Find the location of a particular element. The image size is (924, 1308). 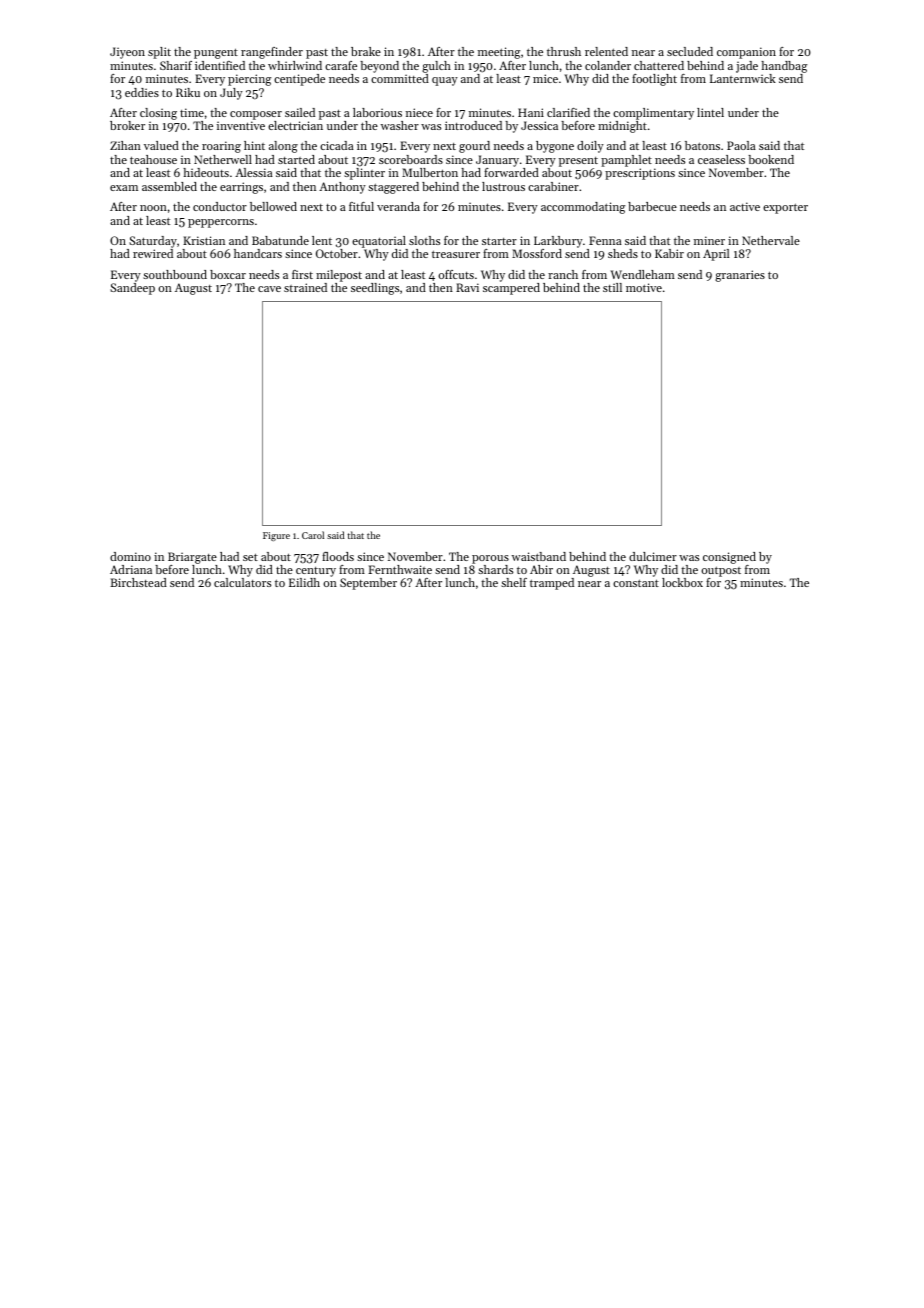

sloths is located at coordinates (424, 240).
